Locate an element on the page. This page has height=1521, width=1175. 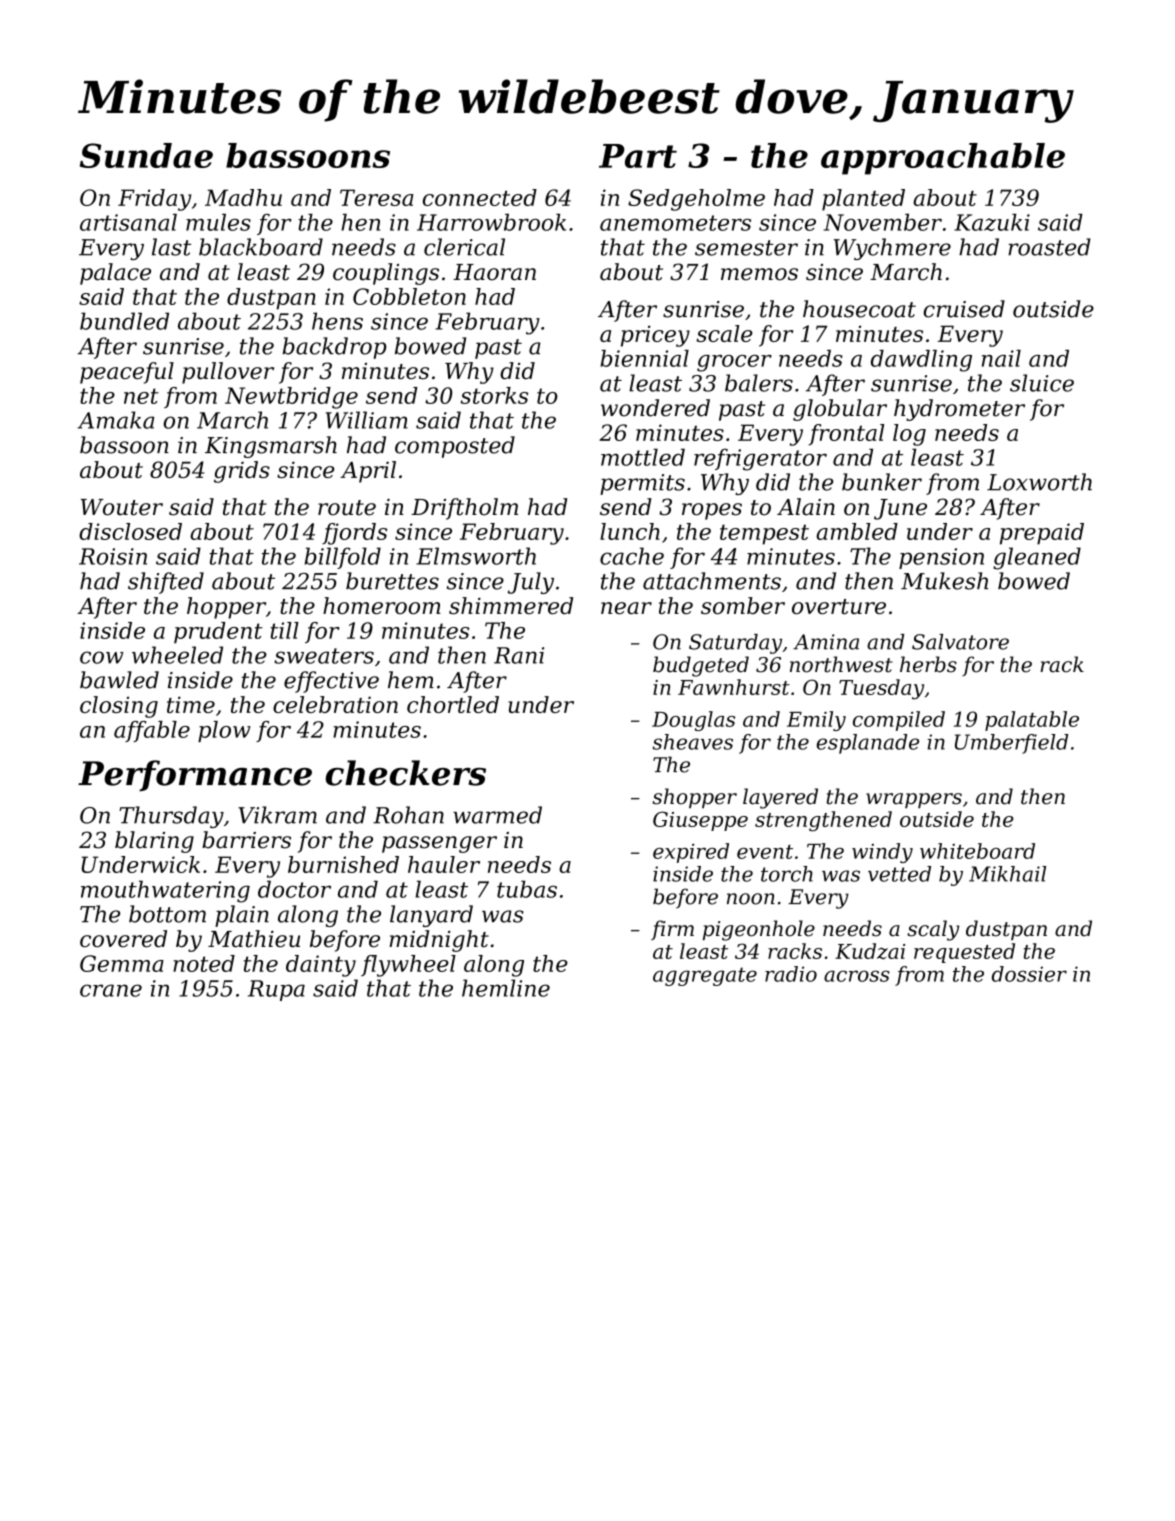
dossier is located at coordinates (1029, 974).
